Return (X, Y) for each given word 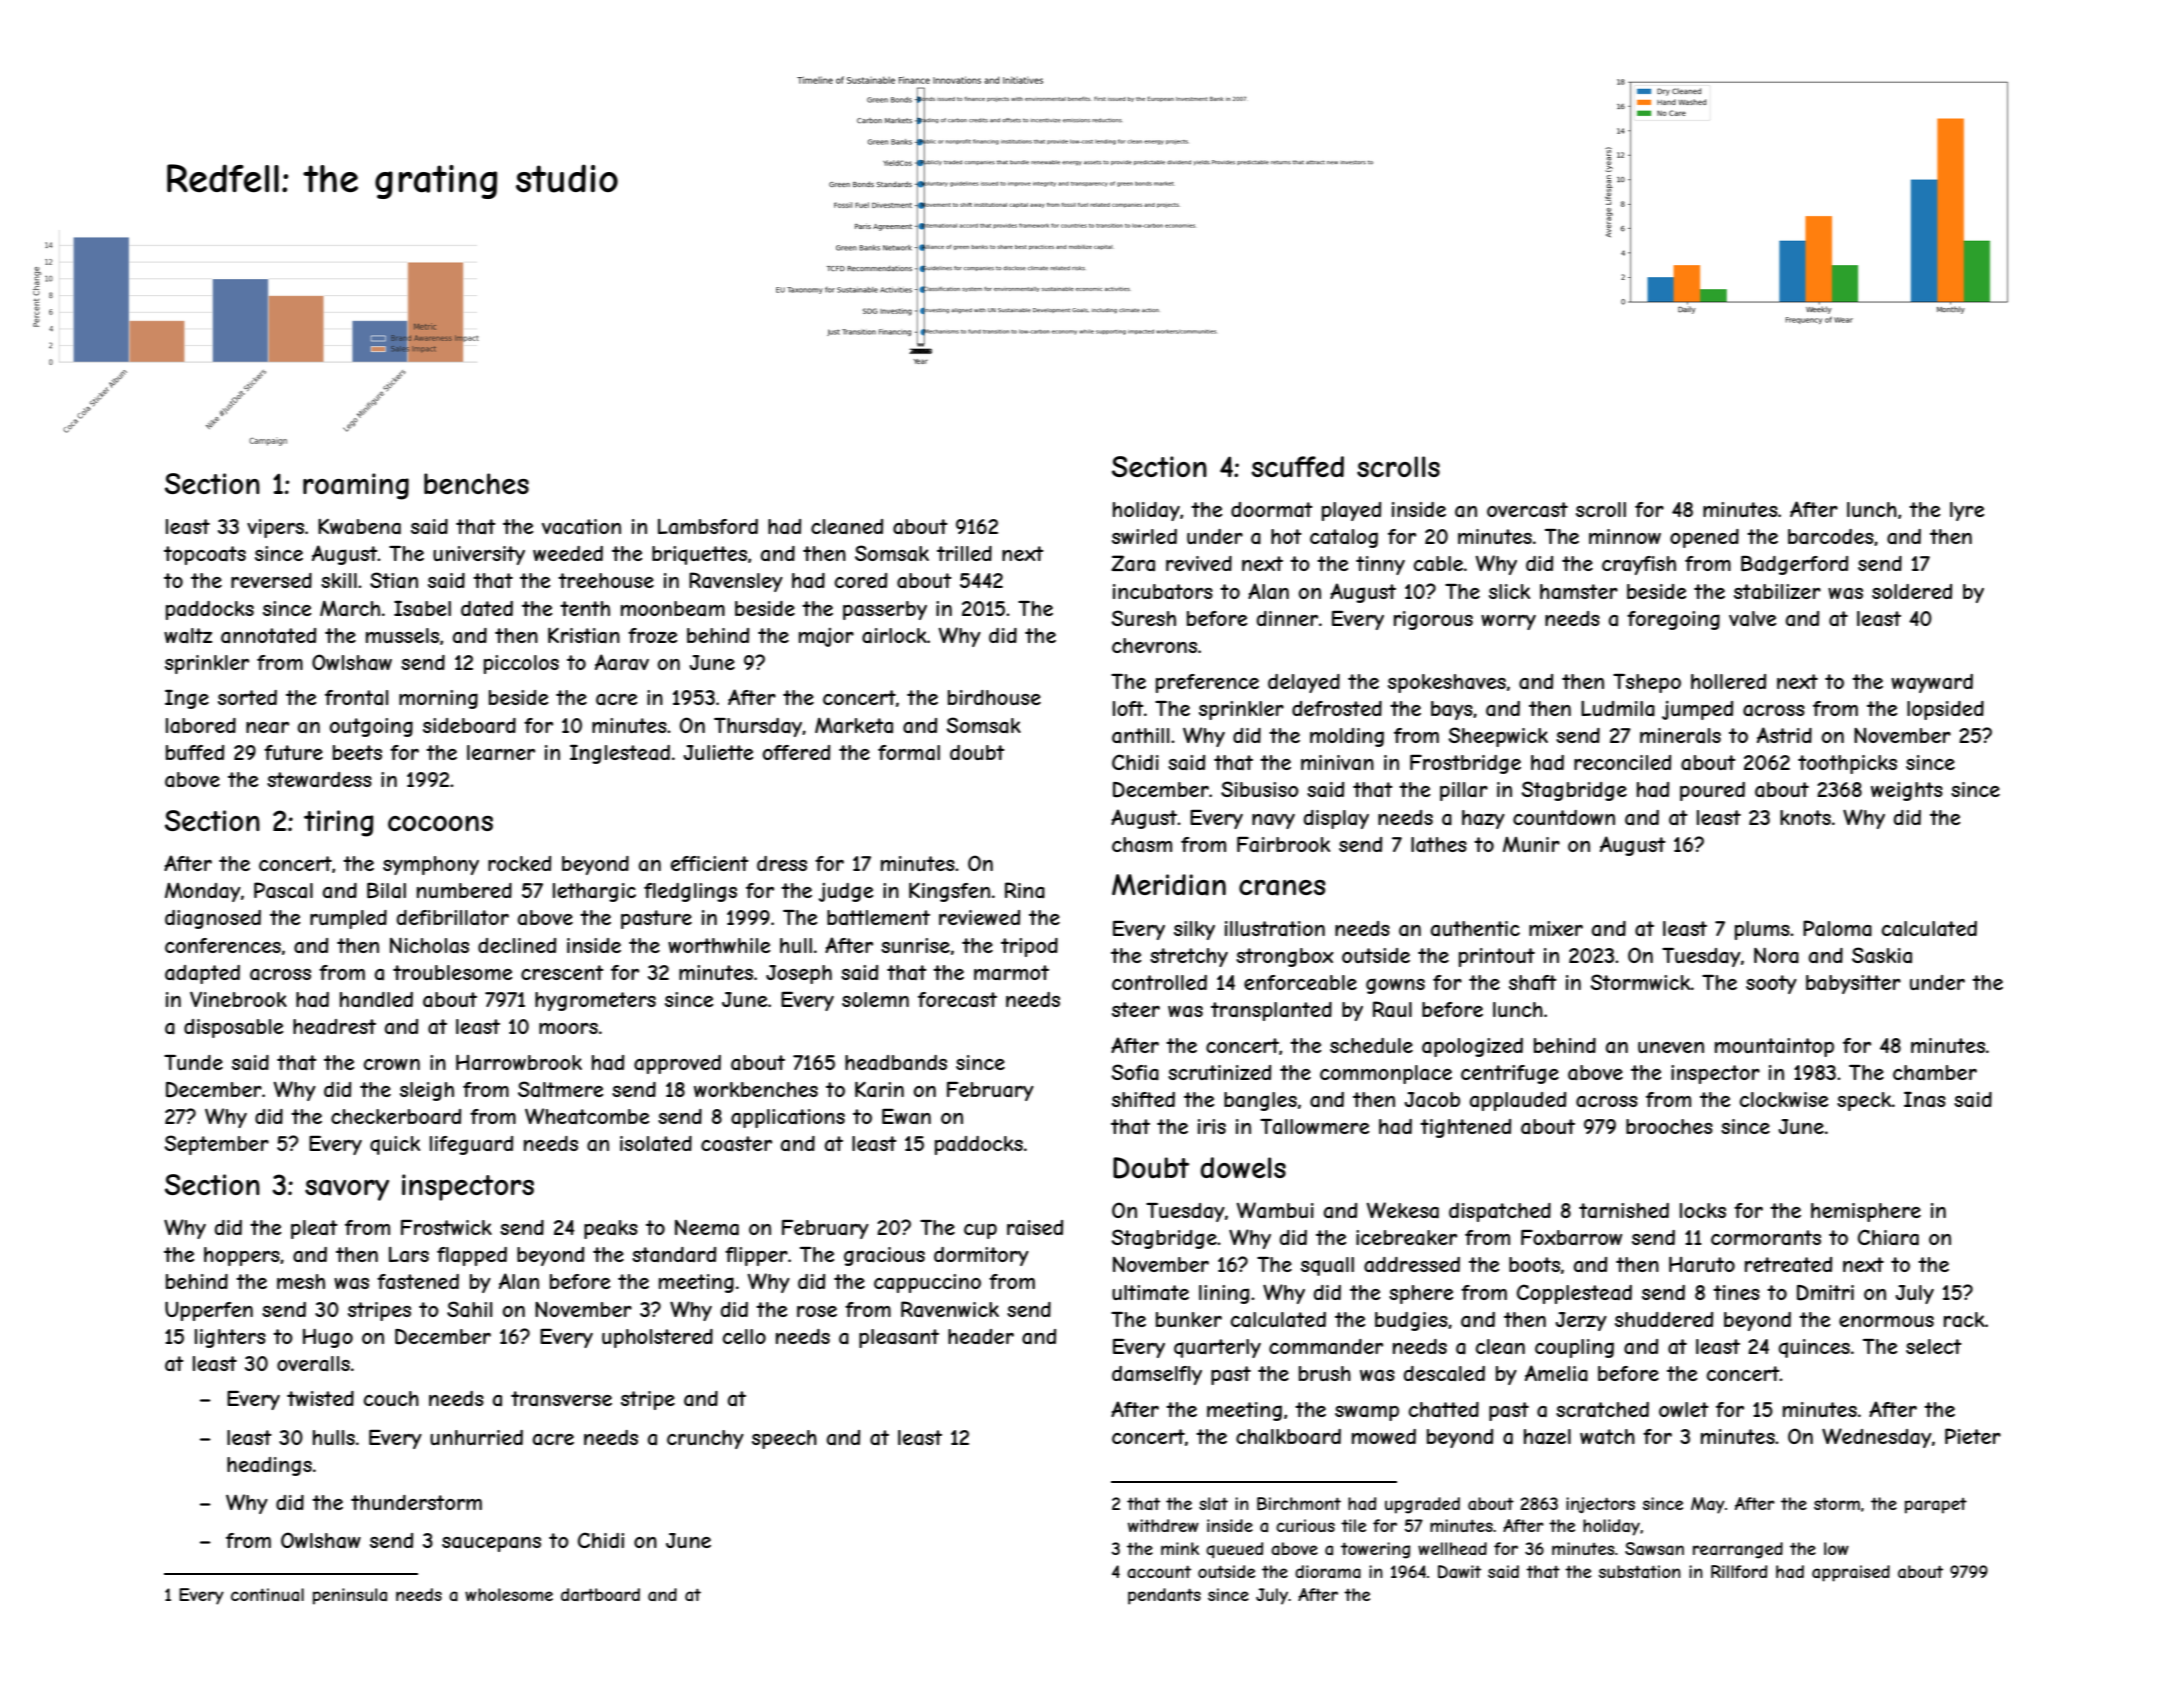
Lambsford (708, 527)
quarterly (1217, 1348)
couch (391, 1398)
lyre (1967, 511)
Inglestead (620, 754)
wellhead (1452, 1548)
